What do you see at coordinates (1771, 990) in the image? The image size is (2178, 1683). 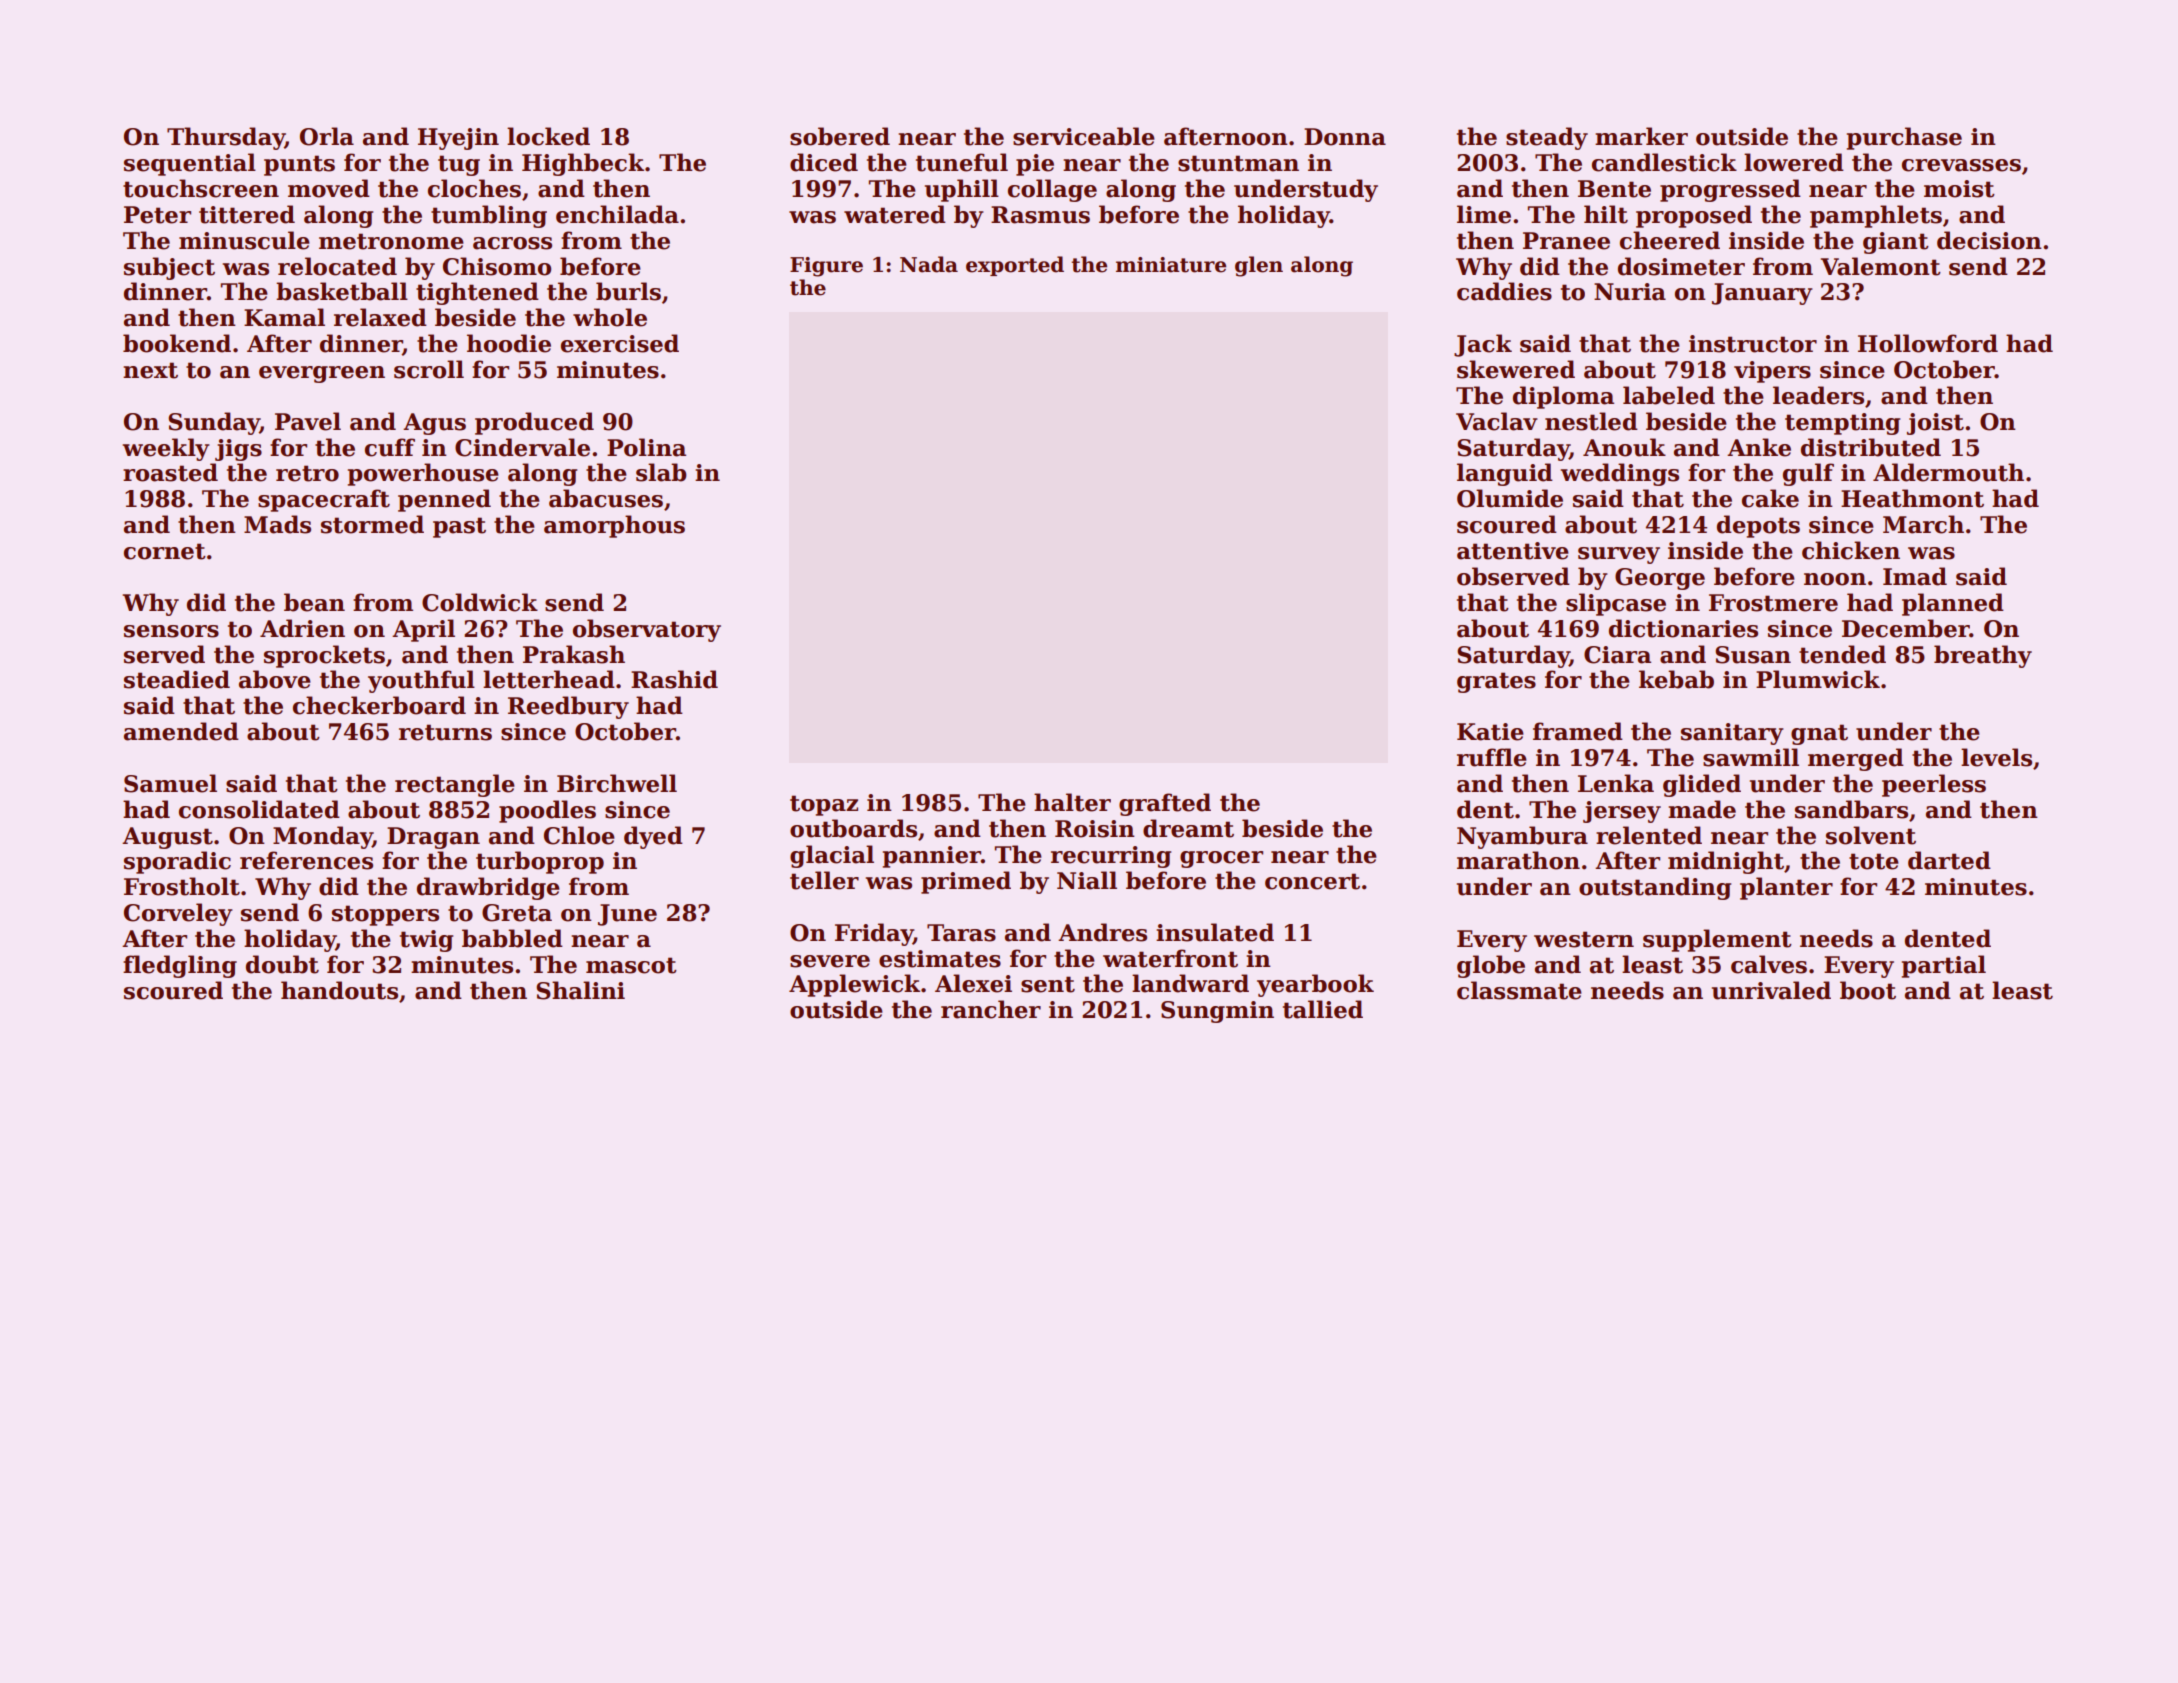 I see `unrivaled` at bounding box center [1771, 990].
